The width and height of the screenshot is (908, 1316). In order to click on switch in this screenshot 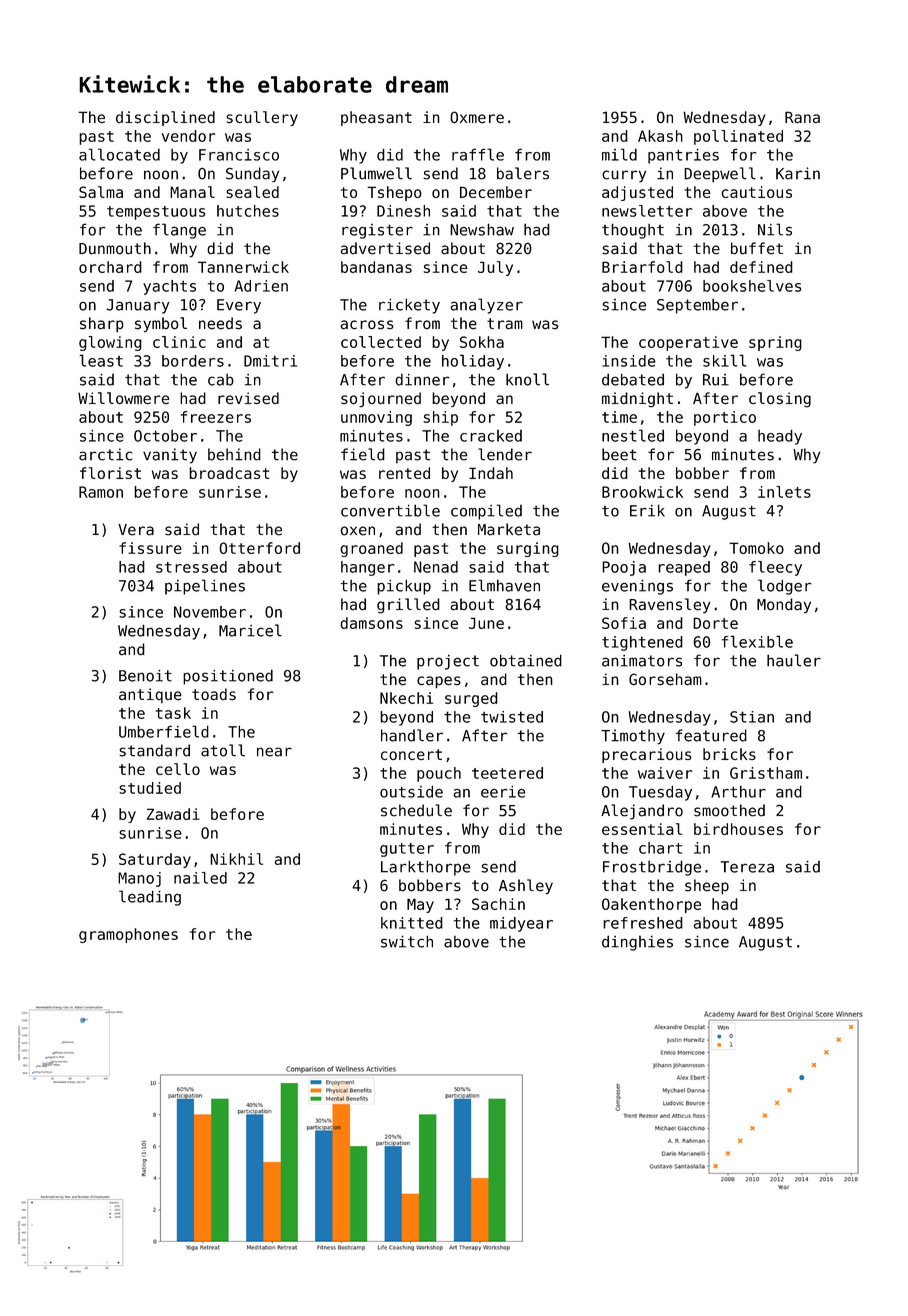, I will do `click(407, 941)`.
